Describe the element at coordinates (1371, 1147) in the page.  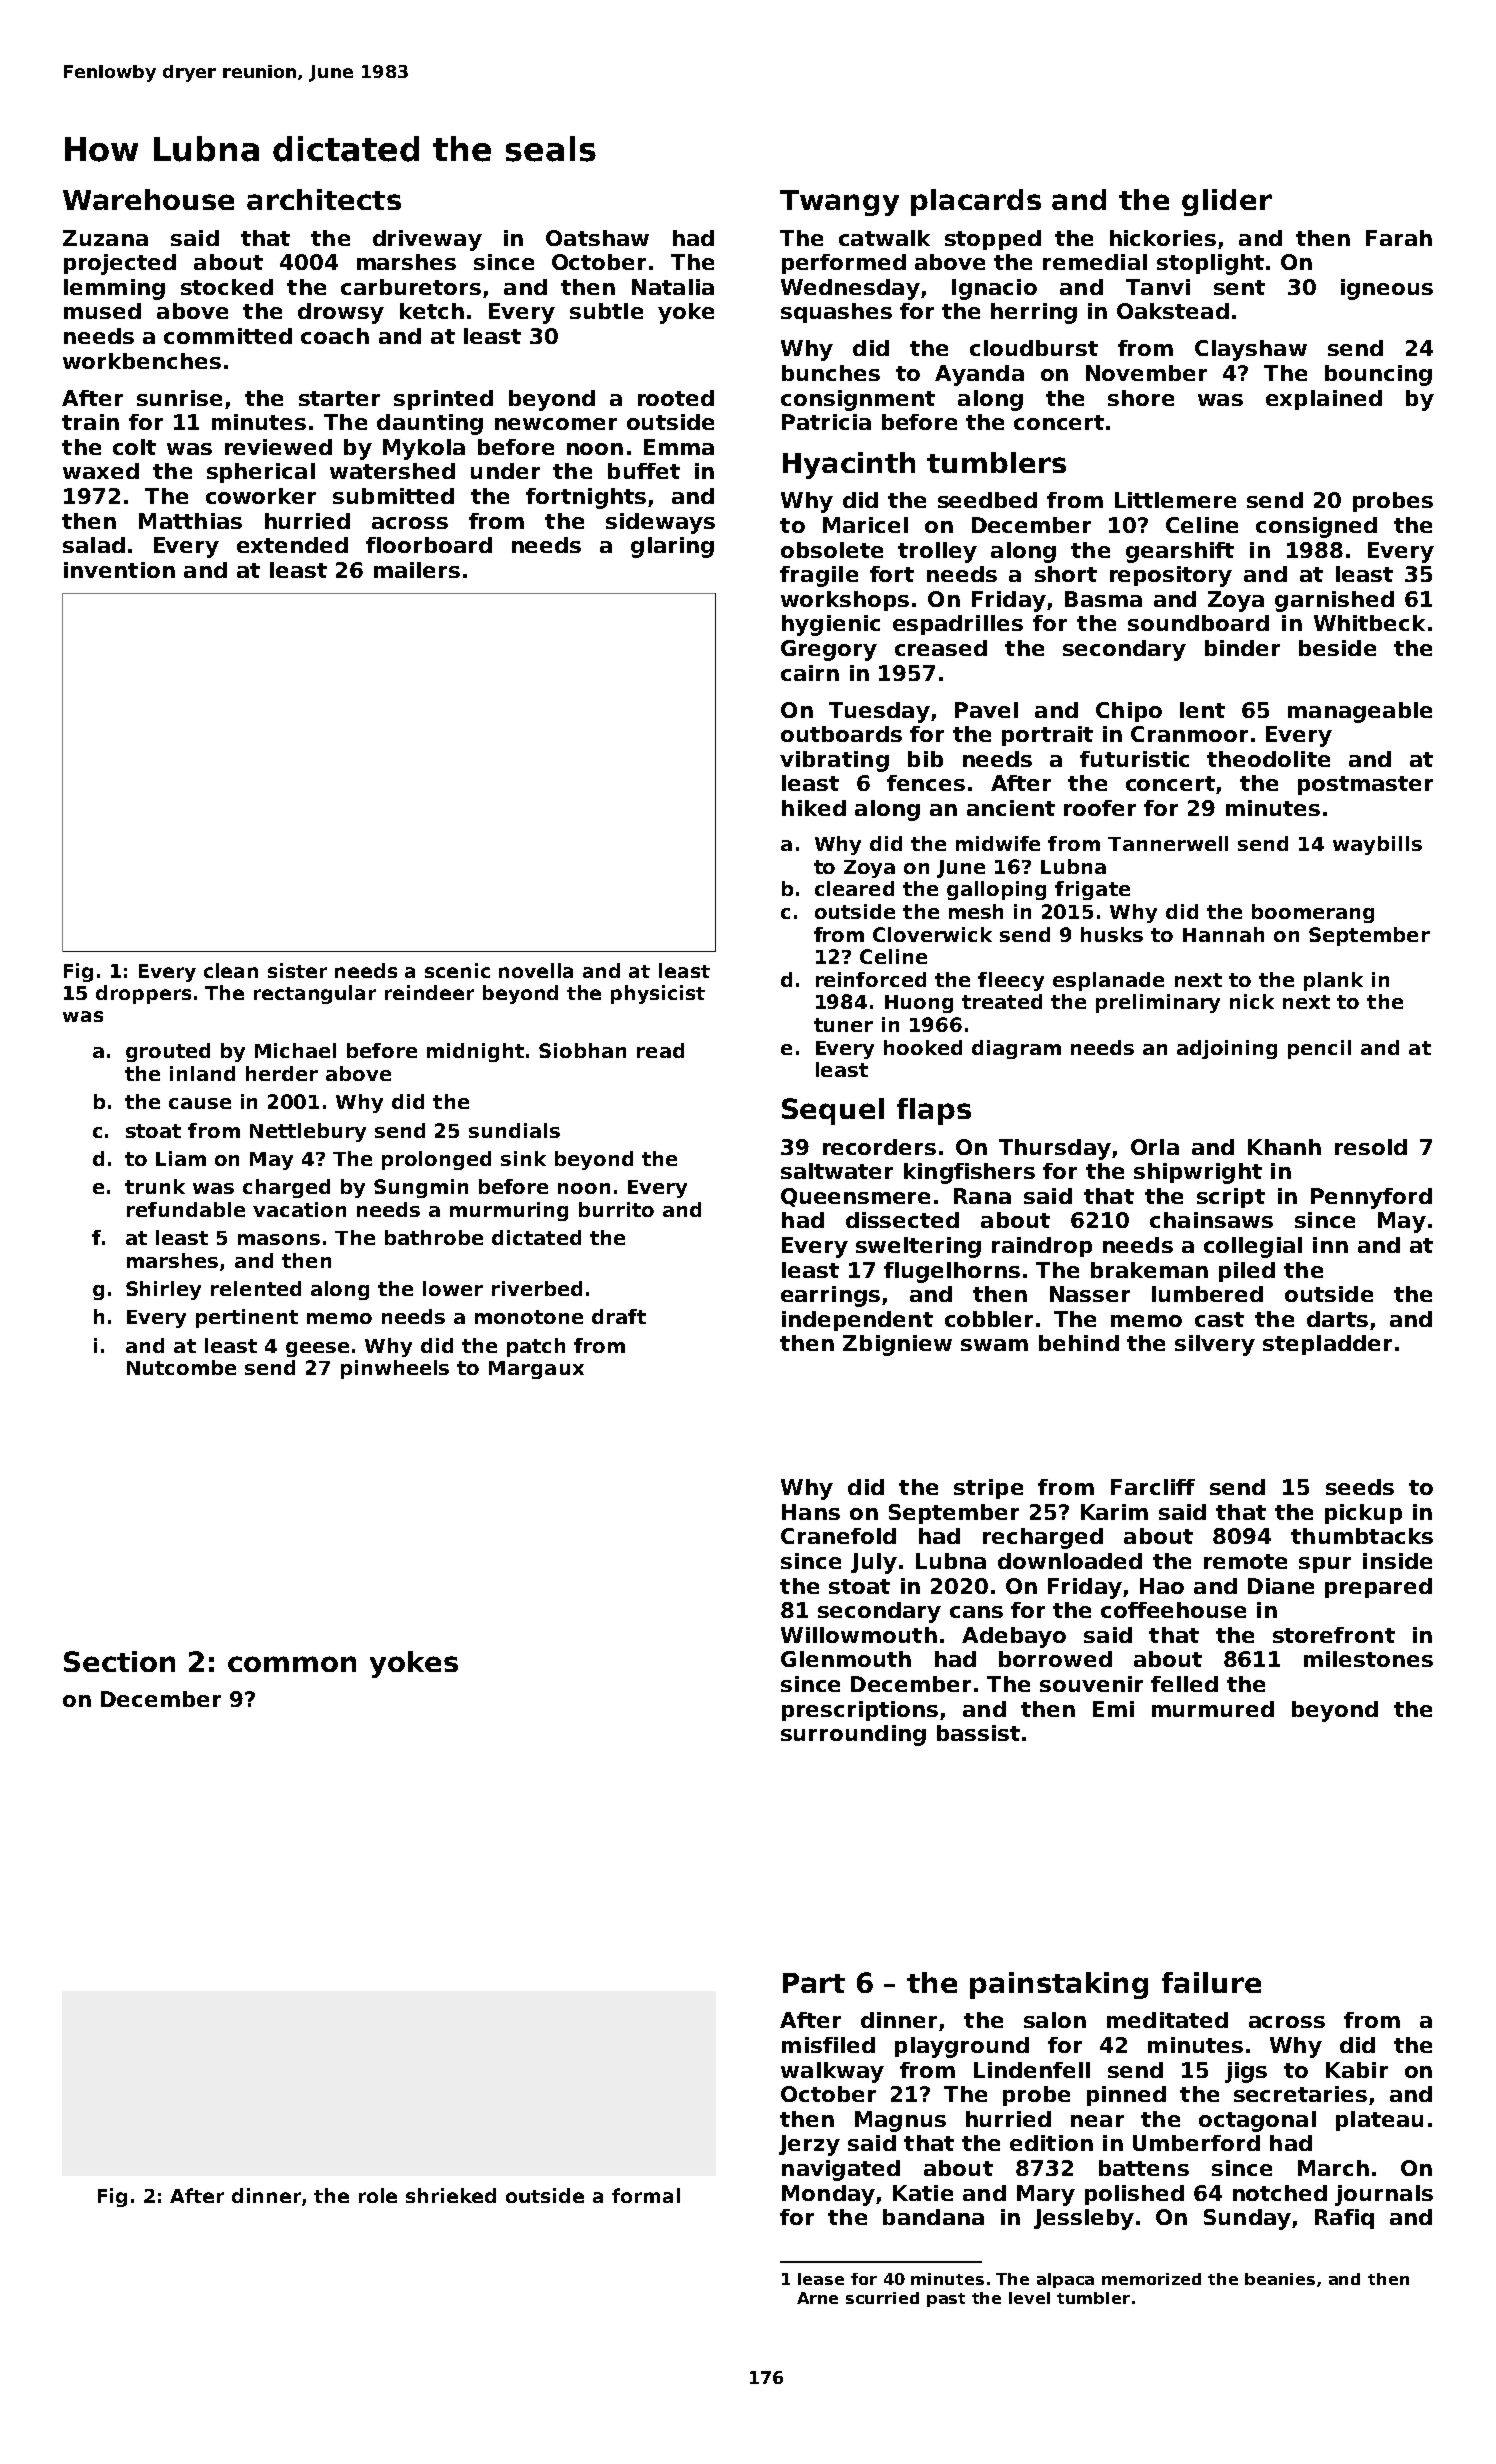
I see `resold` at that location.
